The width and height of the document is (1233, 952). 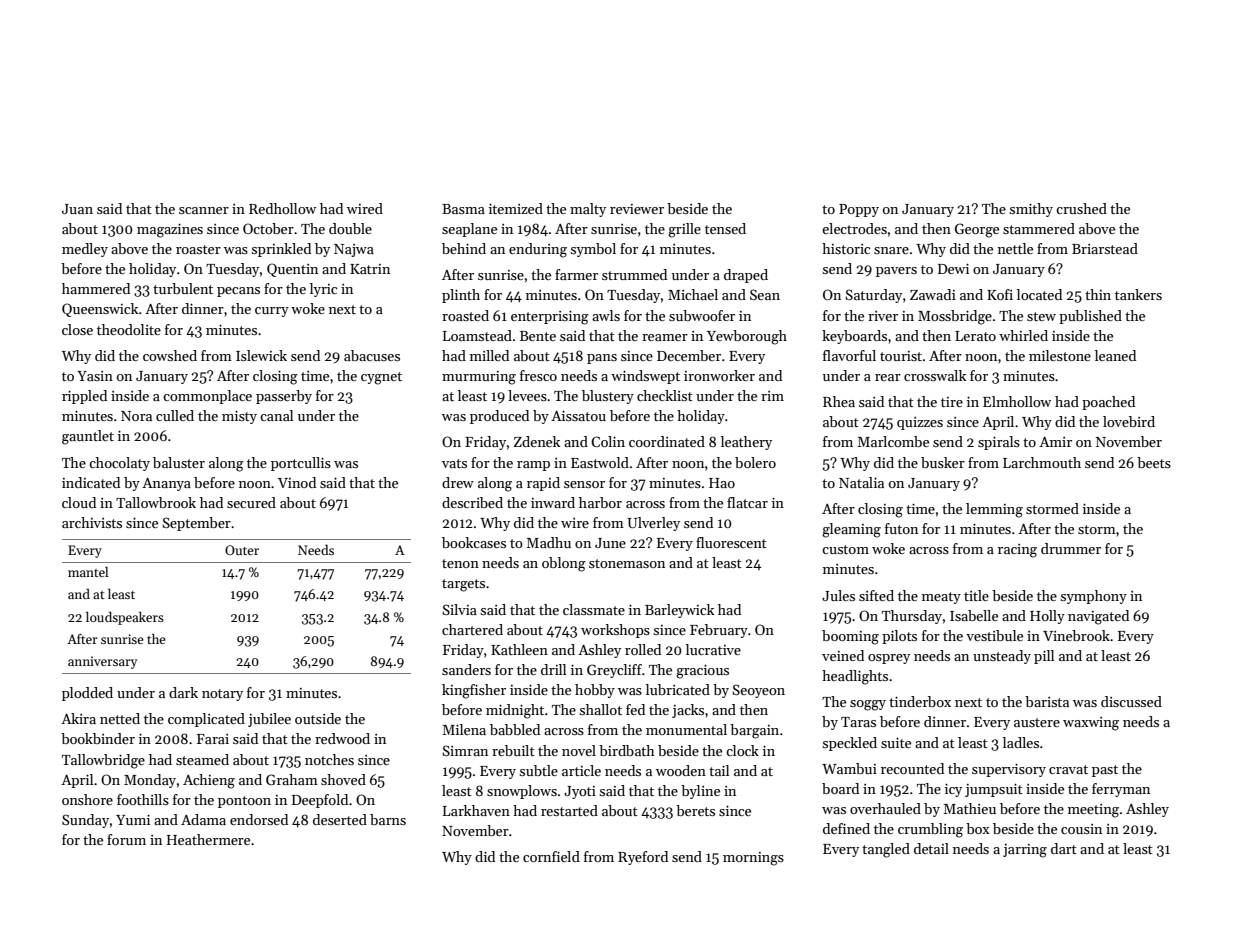 What do you see at coordinates (1154, 462) in the document?
I see `beets` at bounding box center [1154, 462].
